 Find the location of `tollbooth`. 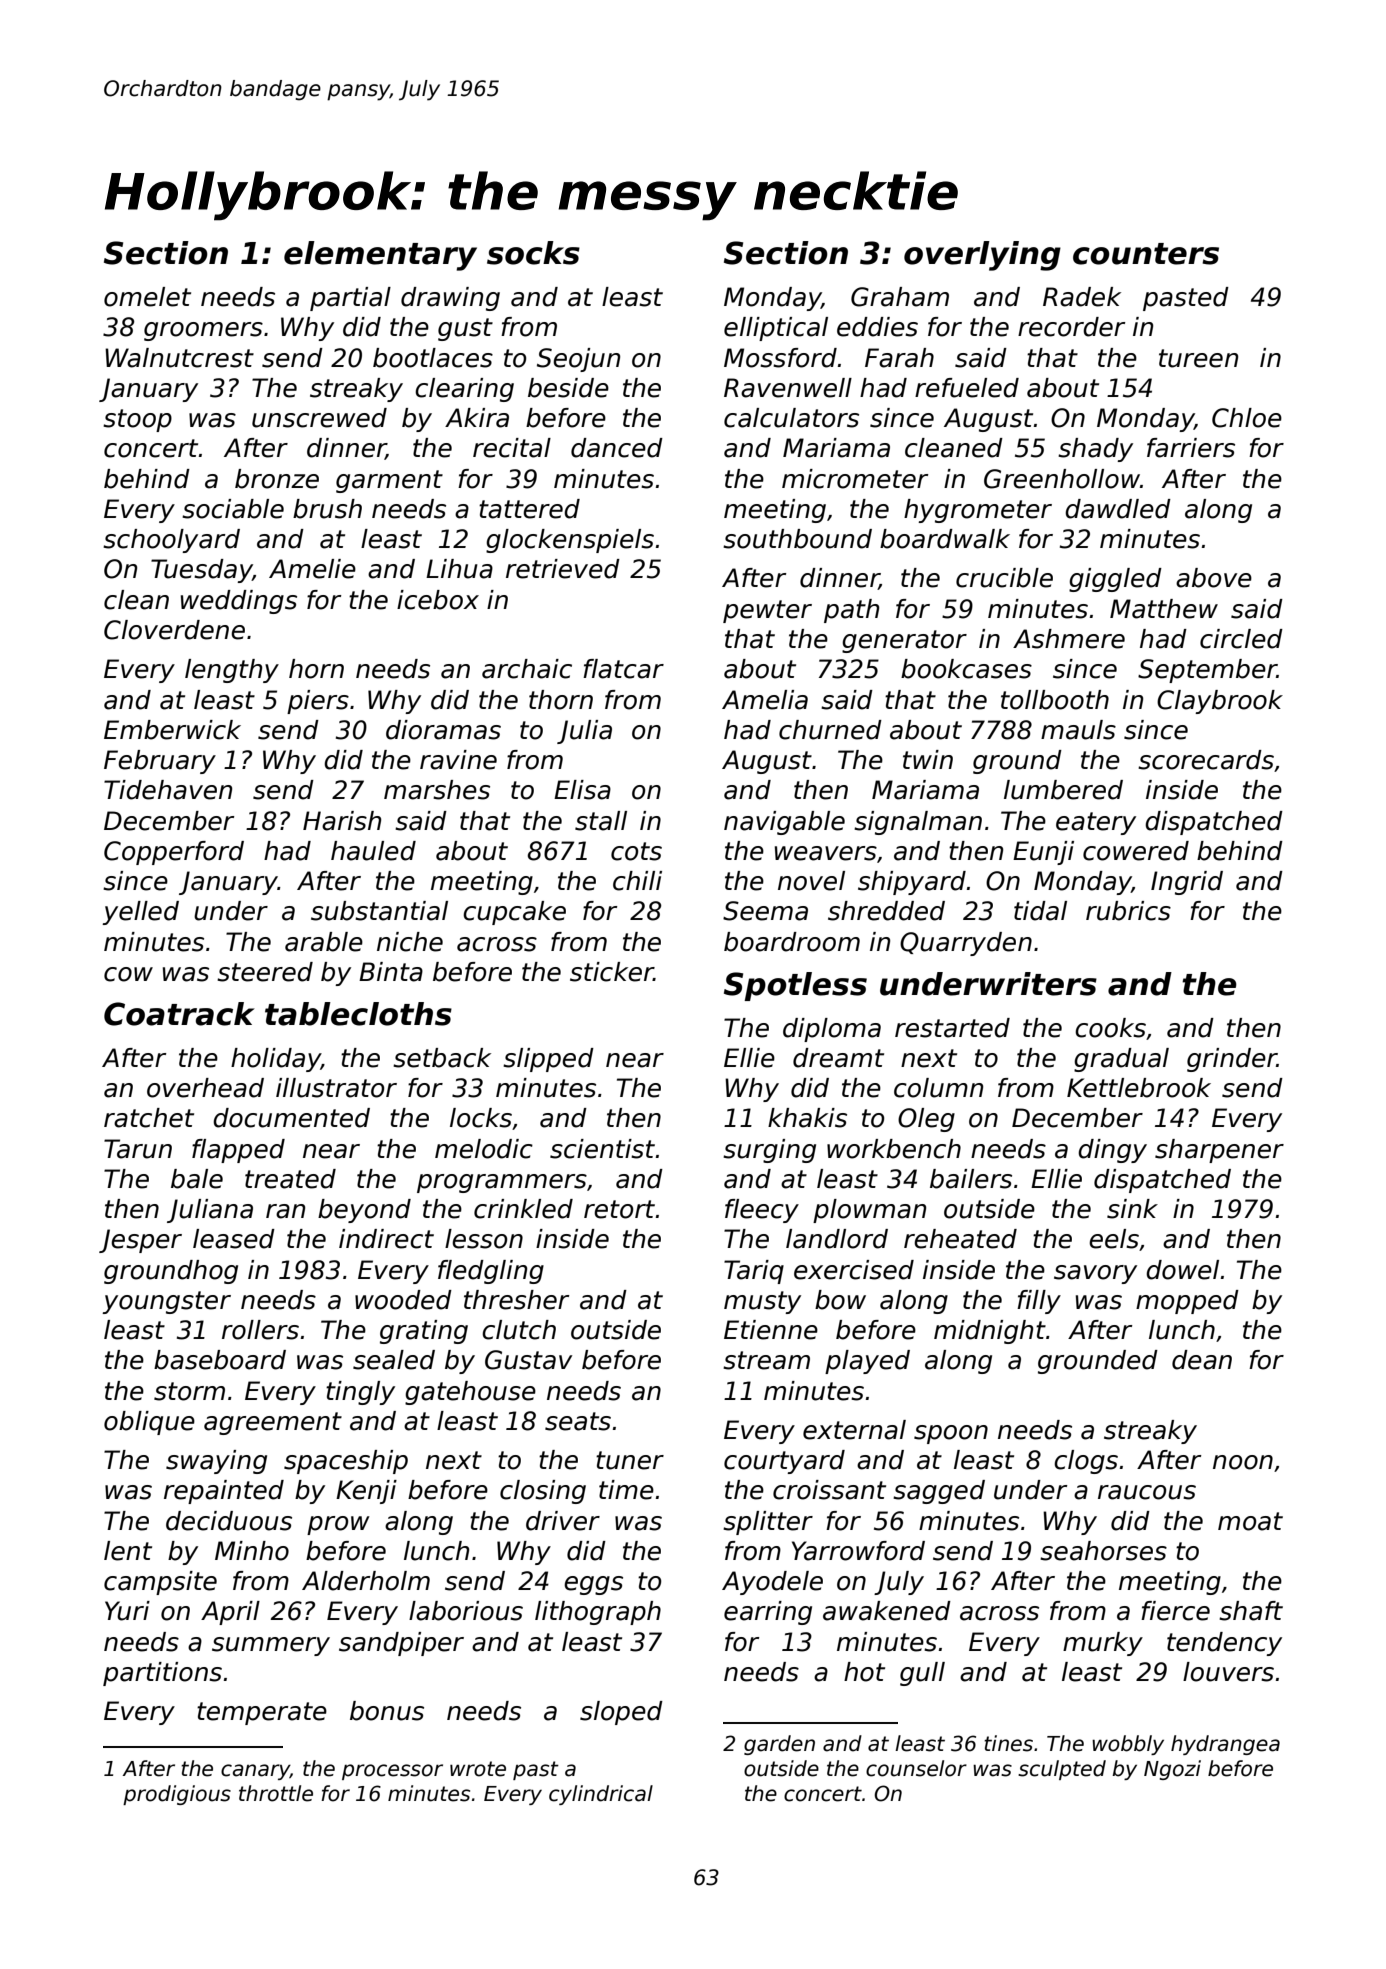

tollbooth is located at coordinates (1055, 700).
